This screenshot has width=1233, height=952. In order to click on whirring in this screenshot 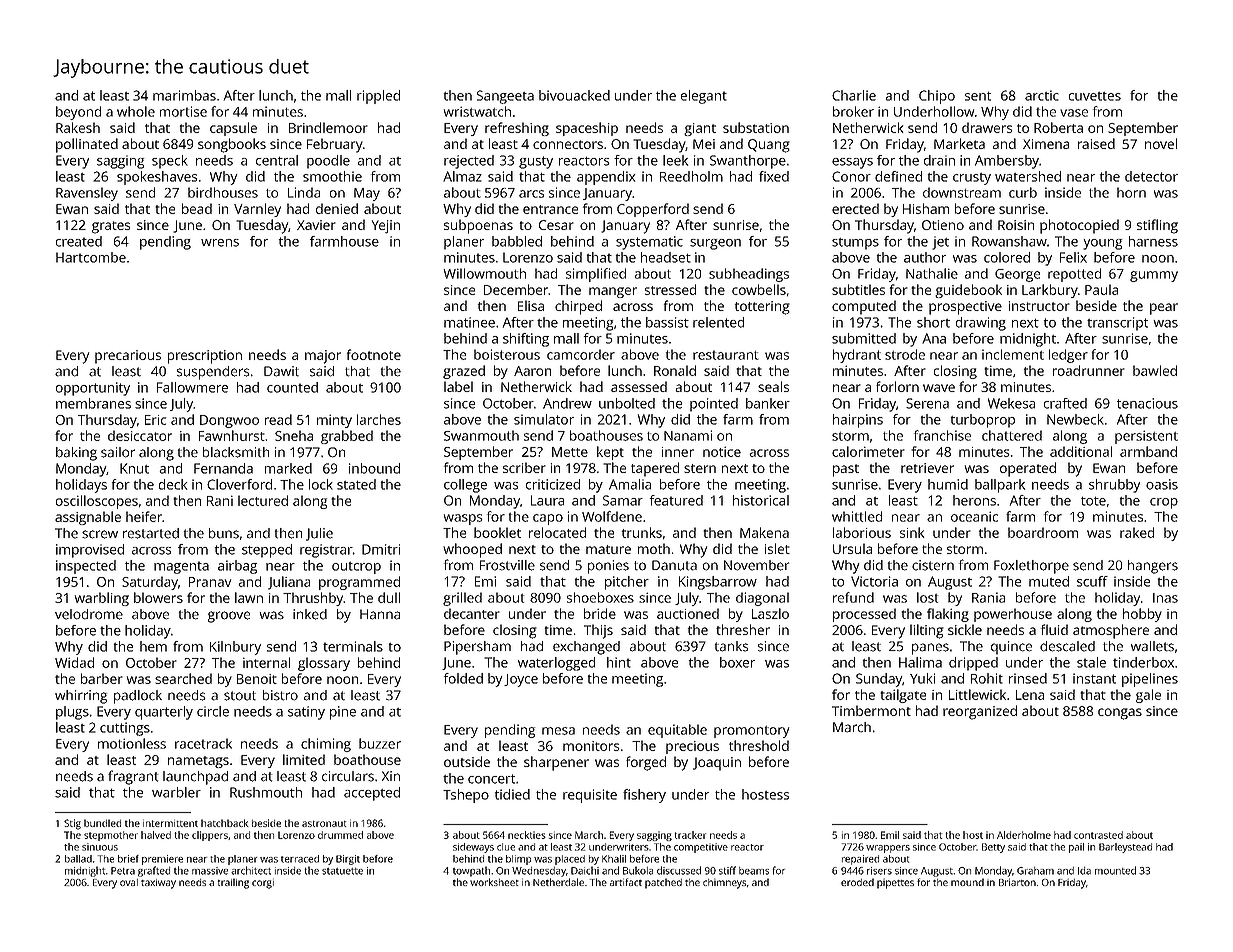, I will do `click(81, 697)`.
